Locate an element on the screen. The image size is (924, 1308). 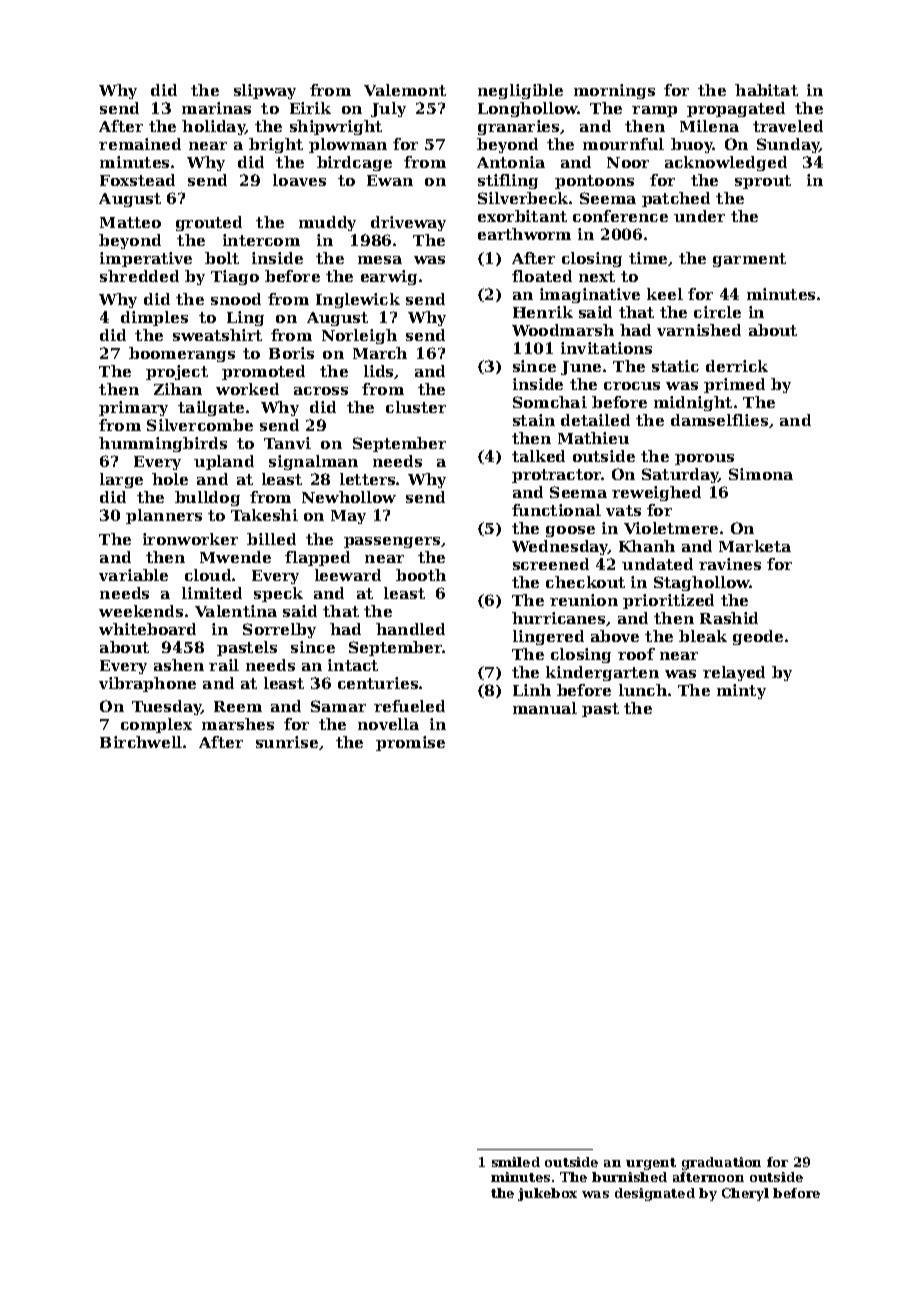
Ewan is located at coordinates (390, 180).
